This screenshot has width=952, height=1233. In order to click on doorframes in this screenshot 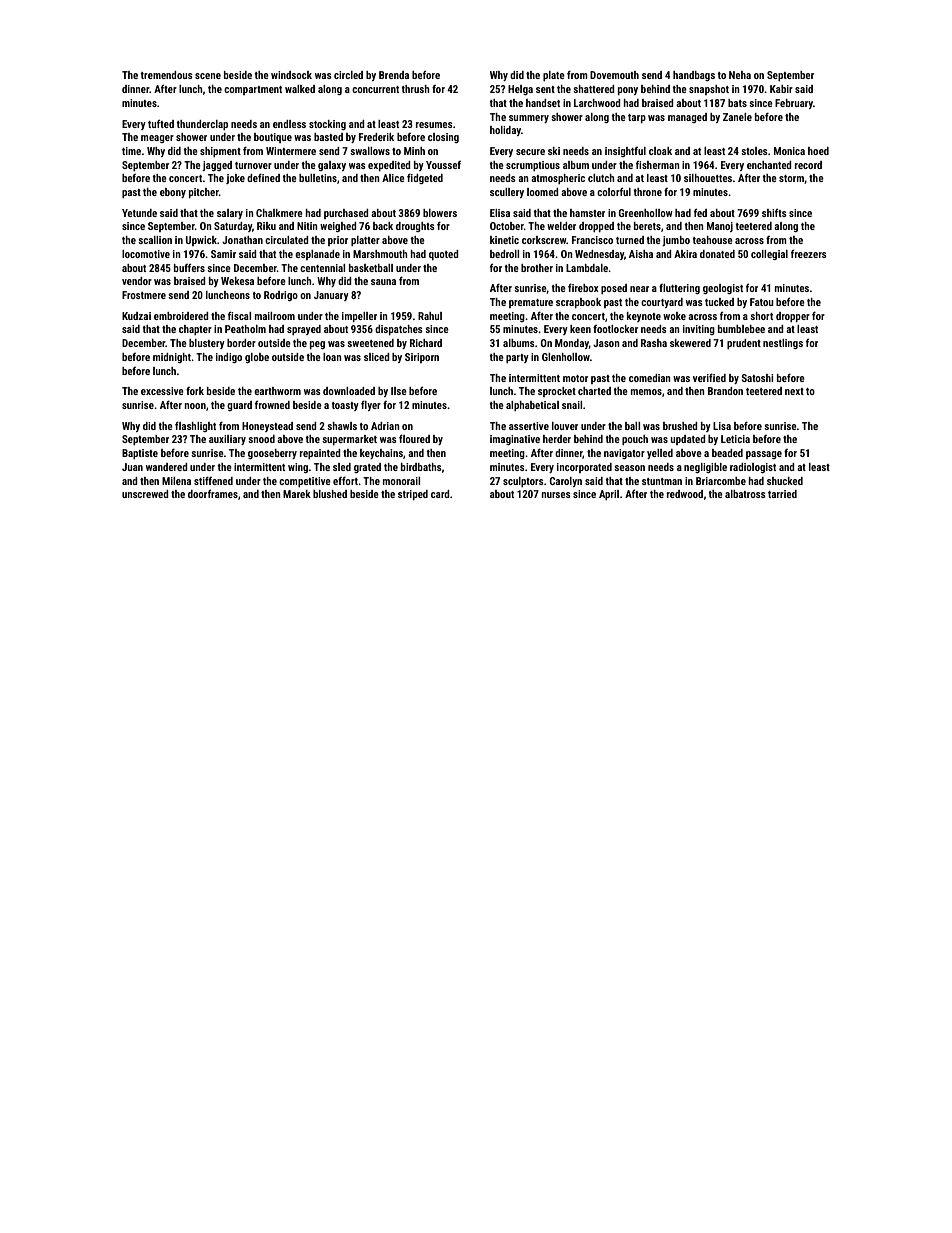, I will do `click(213, 493)`.
